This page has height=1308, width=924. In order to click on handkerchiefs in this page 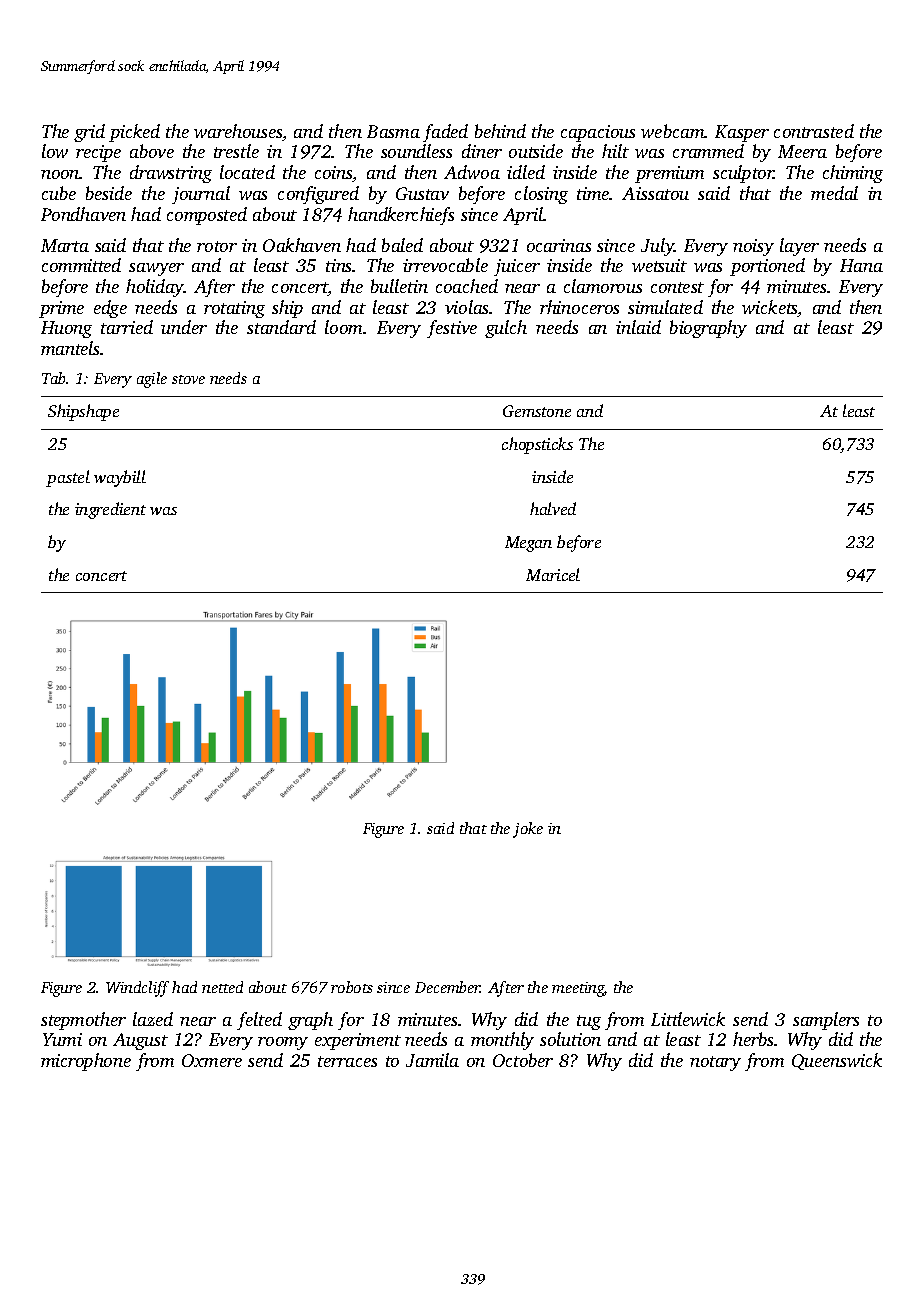, I will do `click(401, 216)`.
